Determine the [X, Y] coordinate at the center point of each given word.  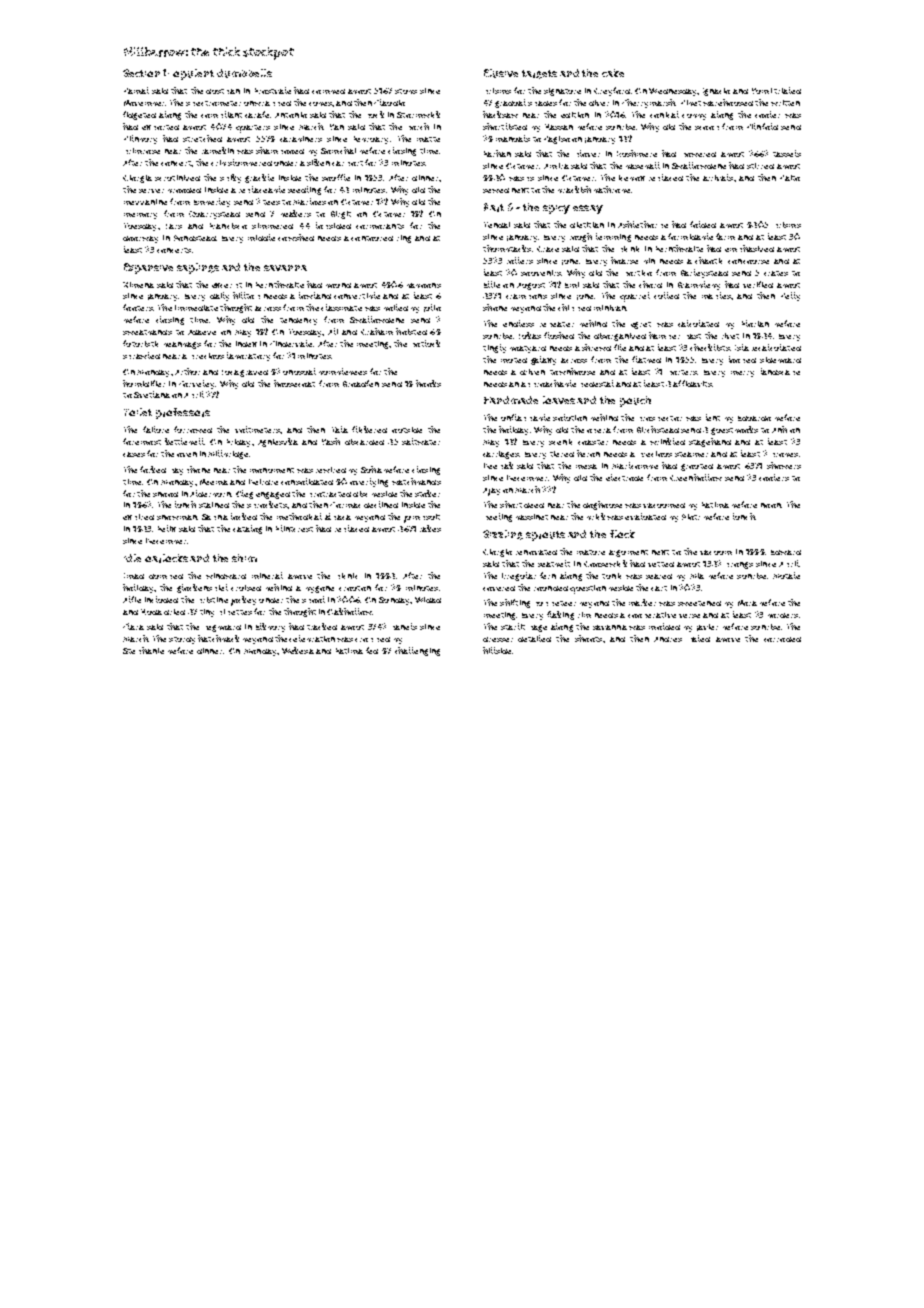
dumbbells [244, 73]
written [785, 103]
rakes [430, 528]
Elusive [501, 73]
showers [784, 465]
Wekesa [298, 650]
